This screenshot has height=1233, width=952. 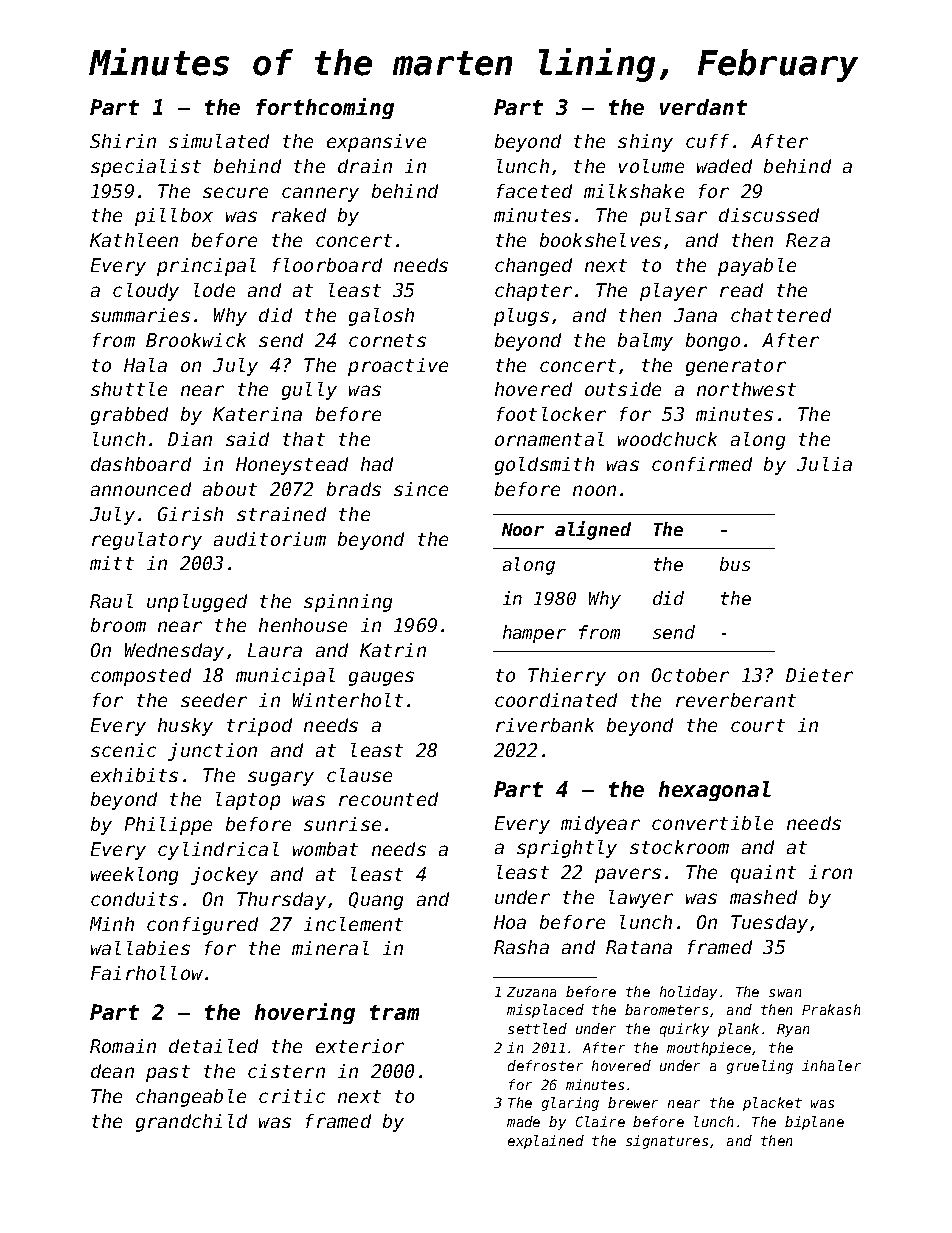 What do you see at coordinates (593, 530) in the screenshot?
I see `aligned` at bounding box center [593, 530].
